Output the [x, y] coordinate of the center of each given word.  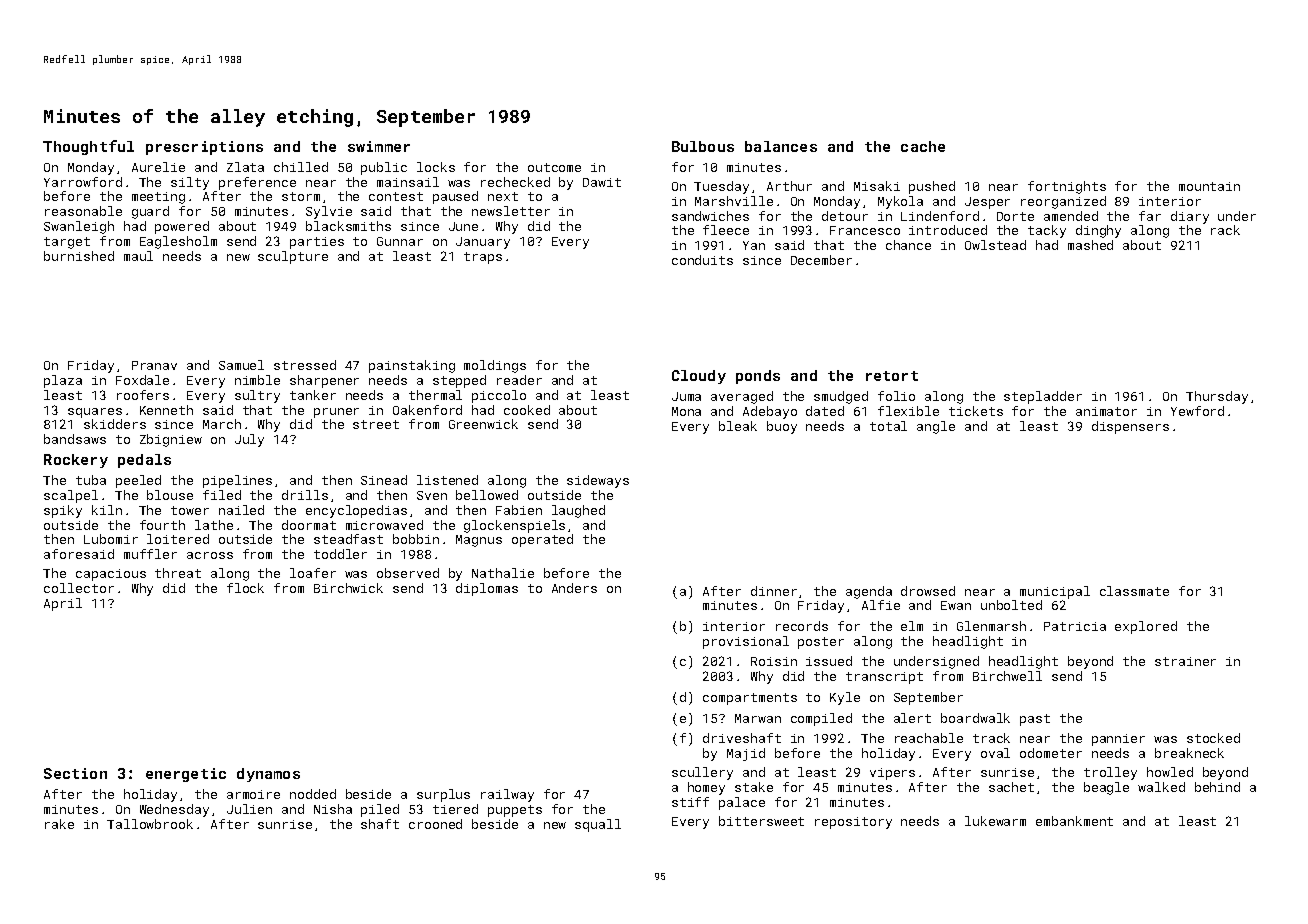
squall [598, 825]
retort [892, 376]
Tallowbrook [150, 824]
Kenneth [166, 410]
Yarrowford [83, 182]
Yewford [1197, 411]
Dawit [602, 182]
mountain [1209, 186]
